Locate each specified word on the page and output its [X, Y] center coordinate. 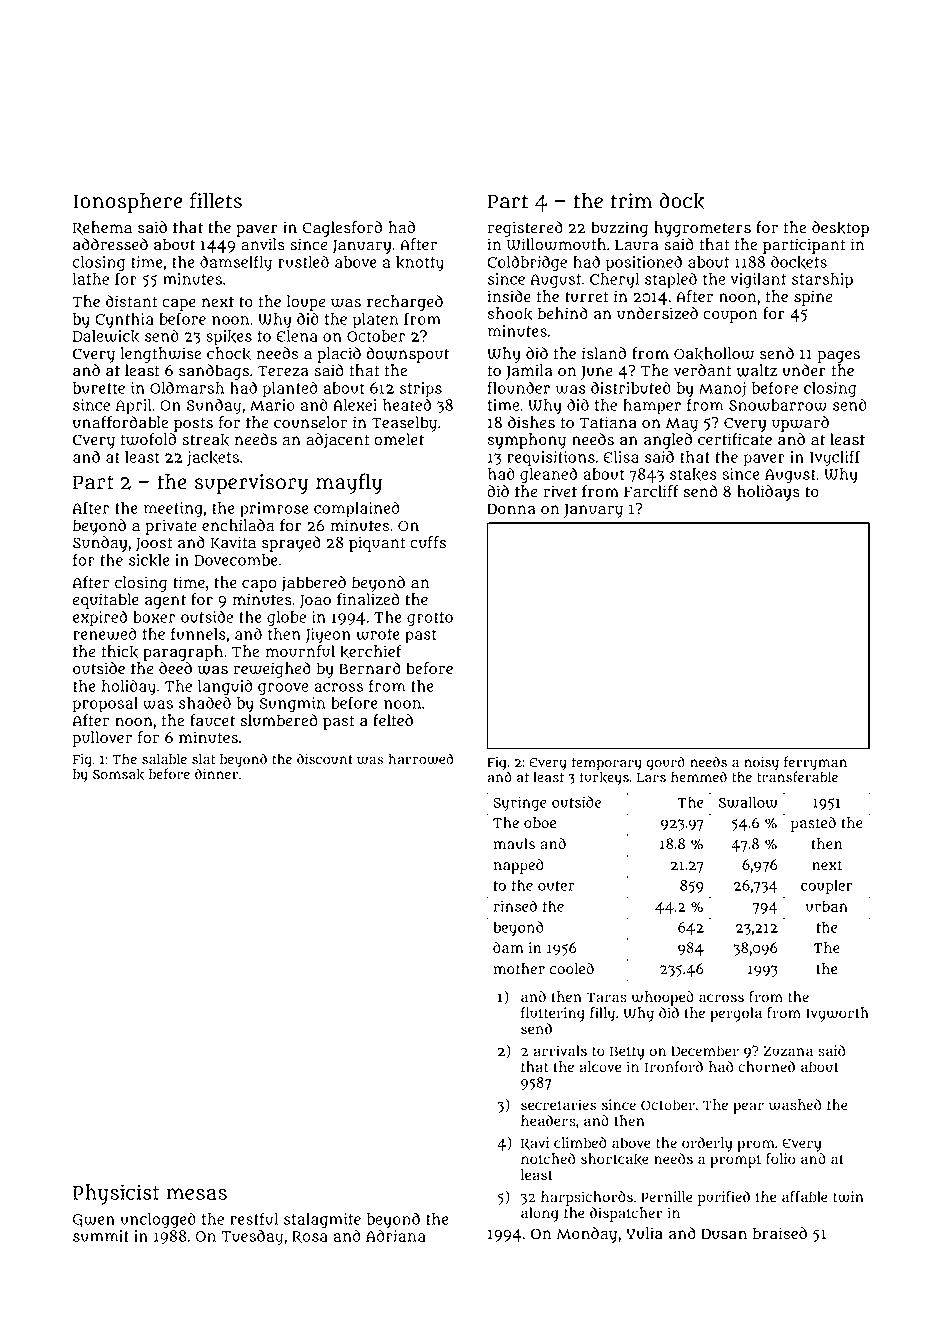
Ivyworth [837, 1014]
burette [99, 388]
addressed [110, 244]
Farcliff [651, 491]
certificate [735, 439]
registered [525, 229]
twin [848, 1197]
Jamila [529, 372]
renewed [105, 633]
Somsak [118, 774]
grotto [430, 619]
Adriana [396, 1235]
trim [632, 200]
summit [101, 1236]
